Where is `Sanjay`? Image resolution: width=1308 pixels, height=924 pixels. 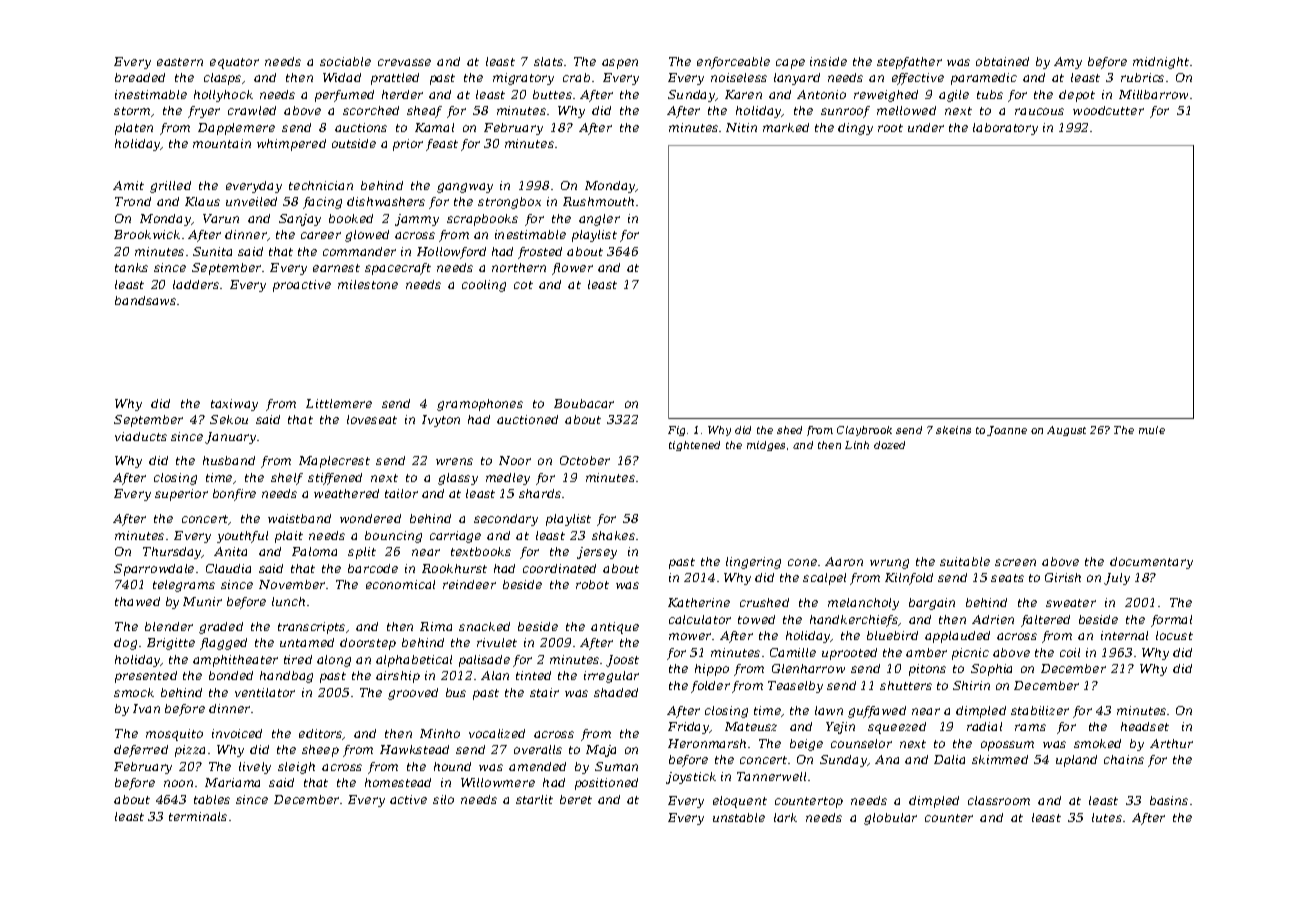 Sanjay is located at coordinates (300, 220).
